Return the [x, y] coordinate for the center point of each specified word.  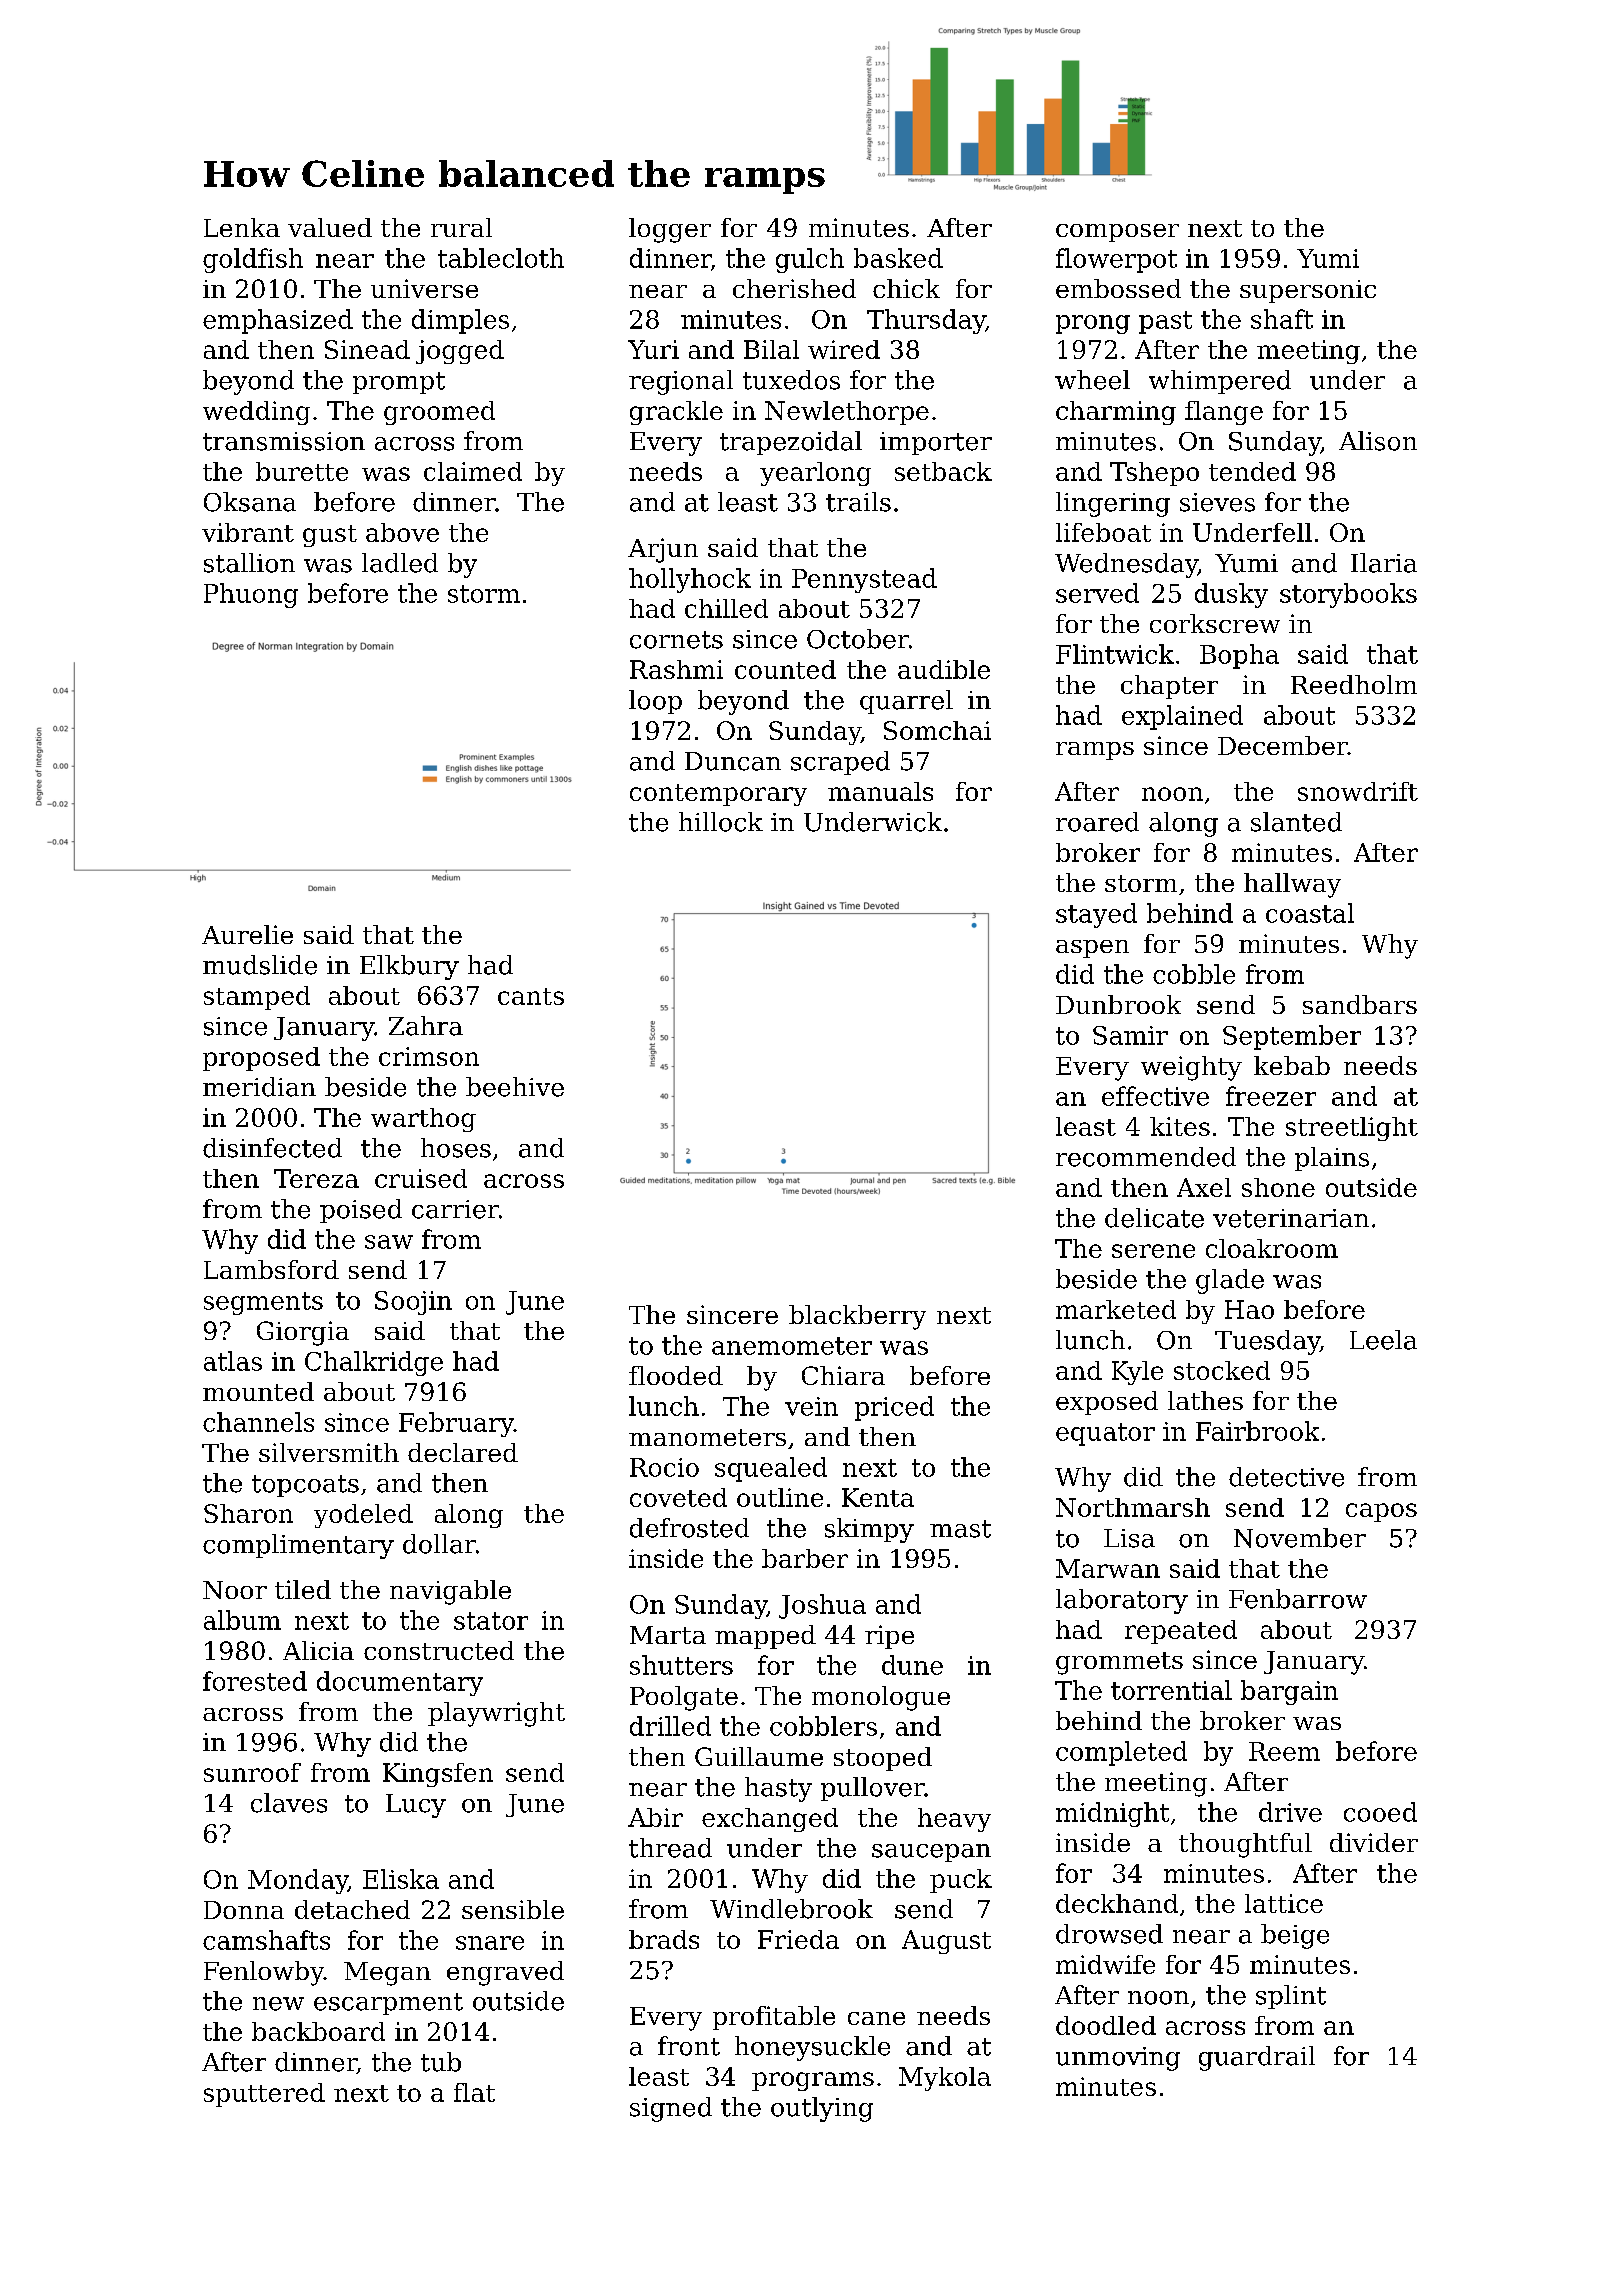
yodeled [363, 1516]
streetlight [1352, 1129]
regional [681, 382]
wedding [256, 413]
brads [664, 1939]
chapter [1169, 687]
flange [1224, 413]
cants [531, 996]
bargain [1289, 1692]
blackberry [857, 1317]
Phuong [251, 595]
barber [805, 1558]
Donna [244, 1910]
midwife [1105, 1964]
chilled [726, 608]
